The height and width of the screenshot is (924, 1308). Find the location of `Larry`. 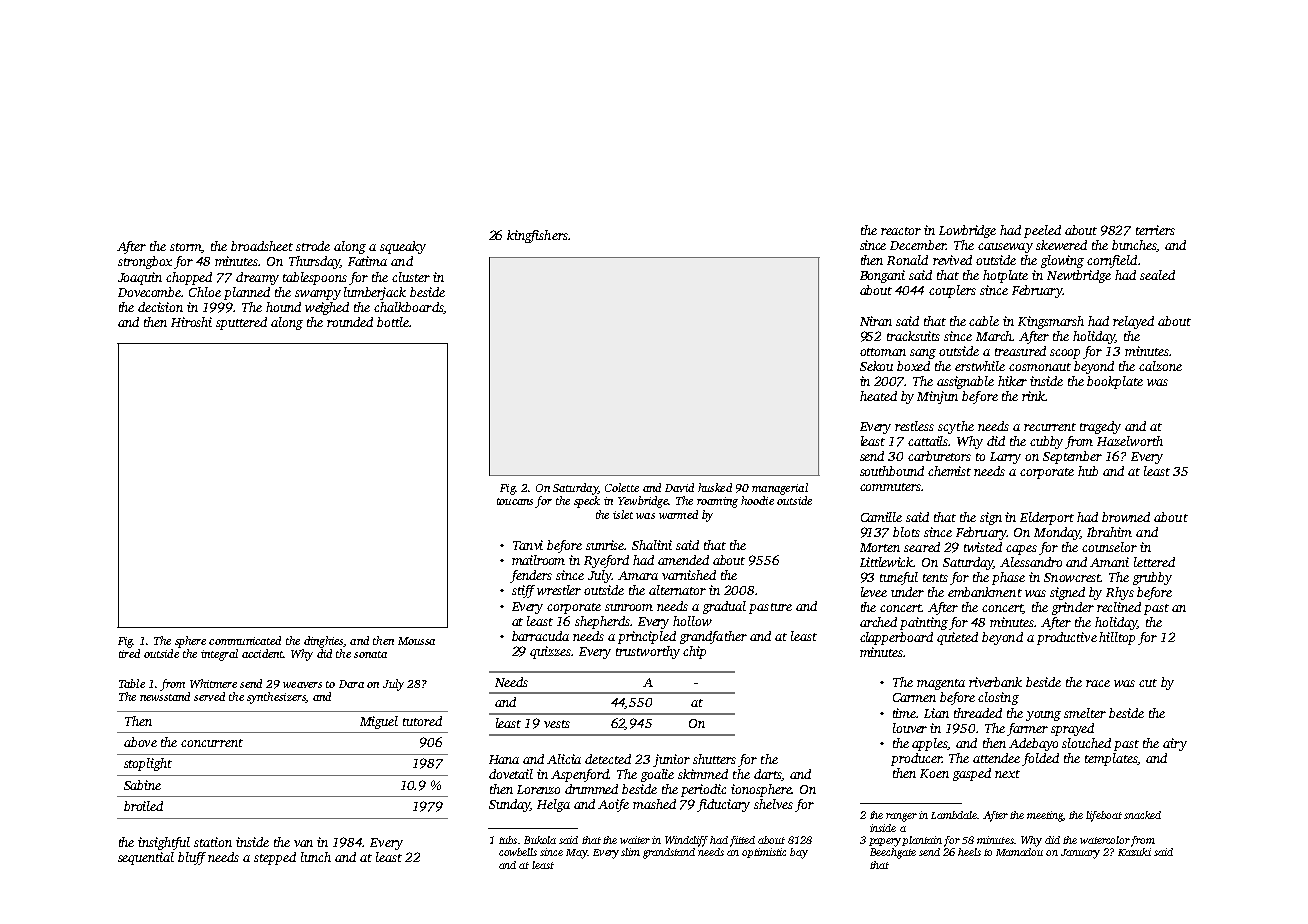

Larry is located at coordinates (1005, 458).
